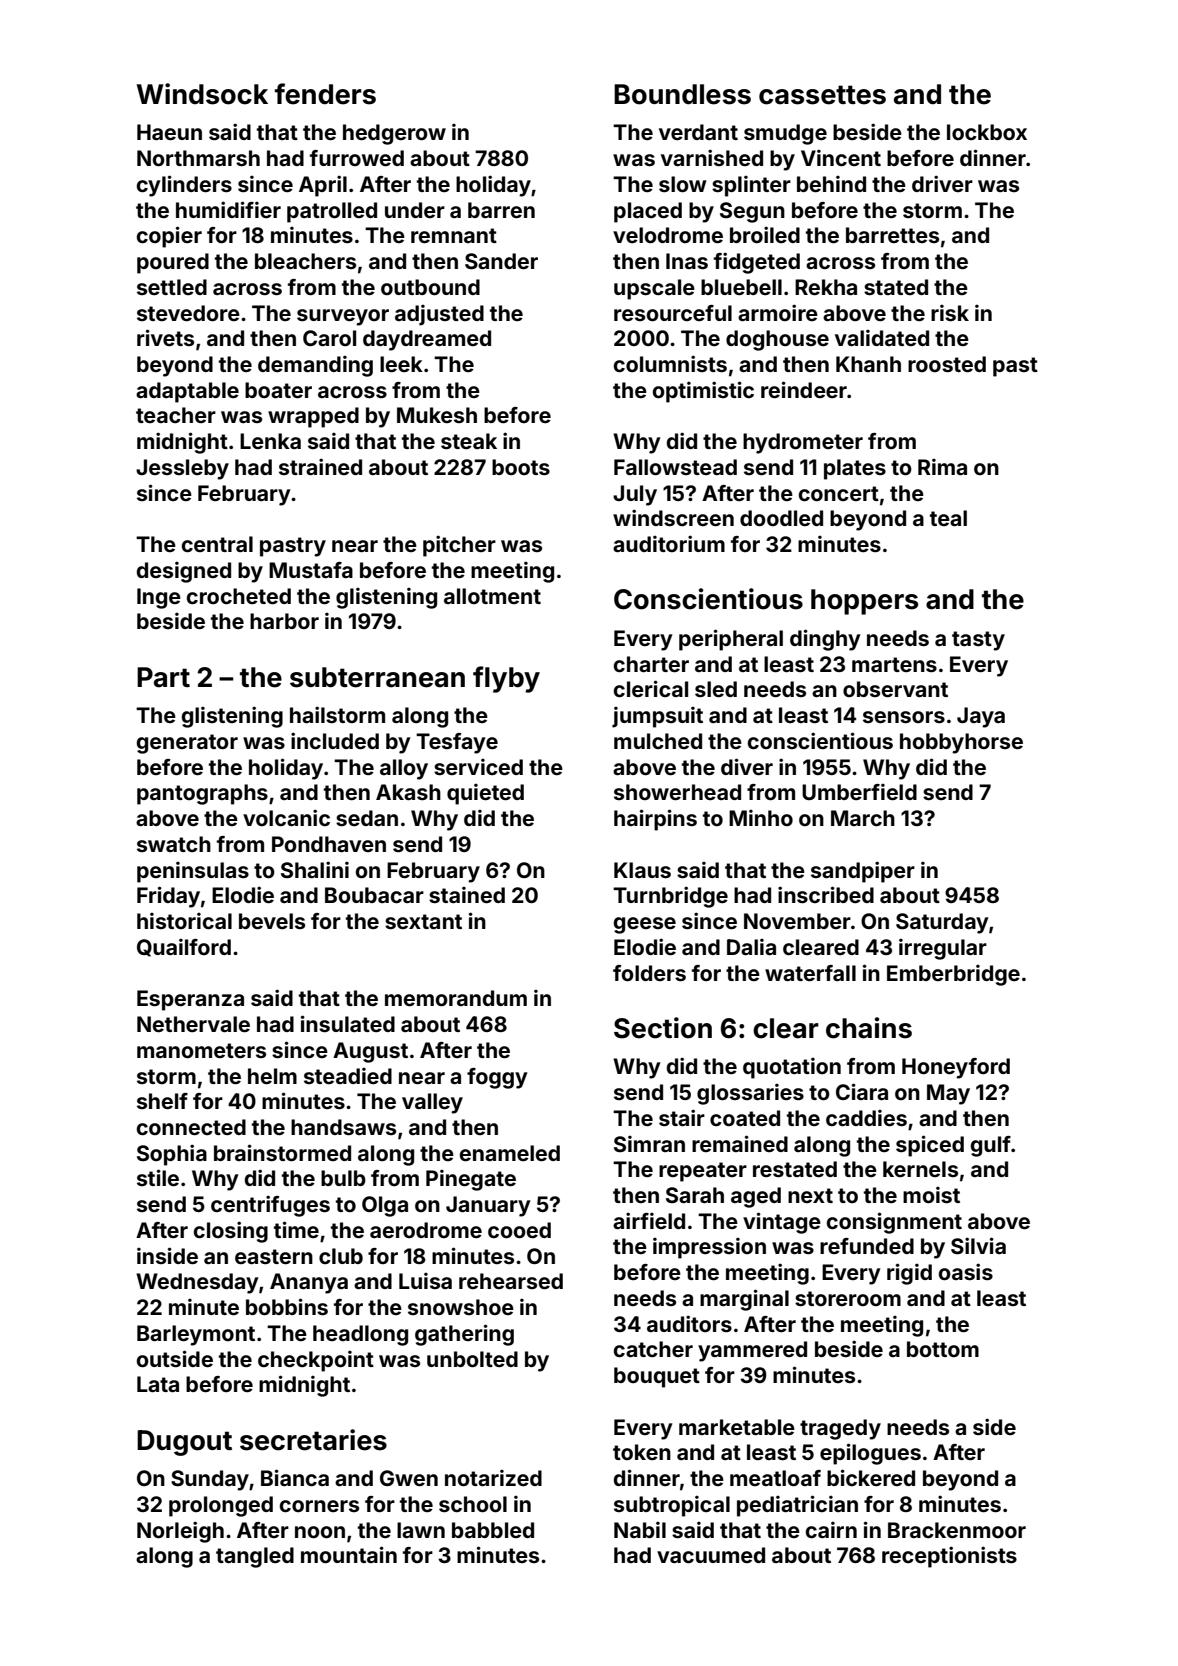 The width and height of the screenshot is (1178, 1666). I want to click on risk, so click(950, 313).
